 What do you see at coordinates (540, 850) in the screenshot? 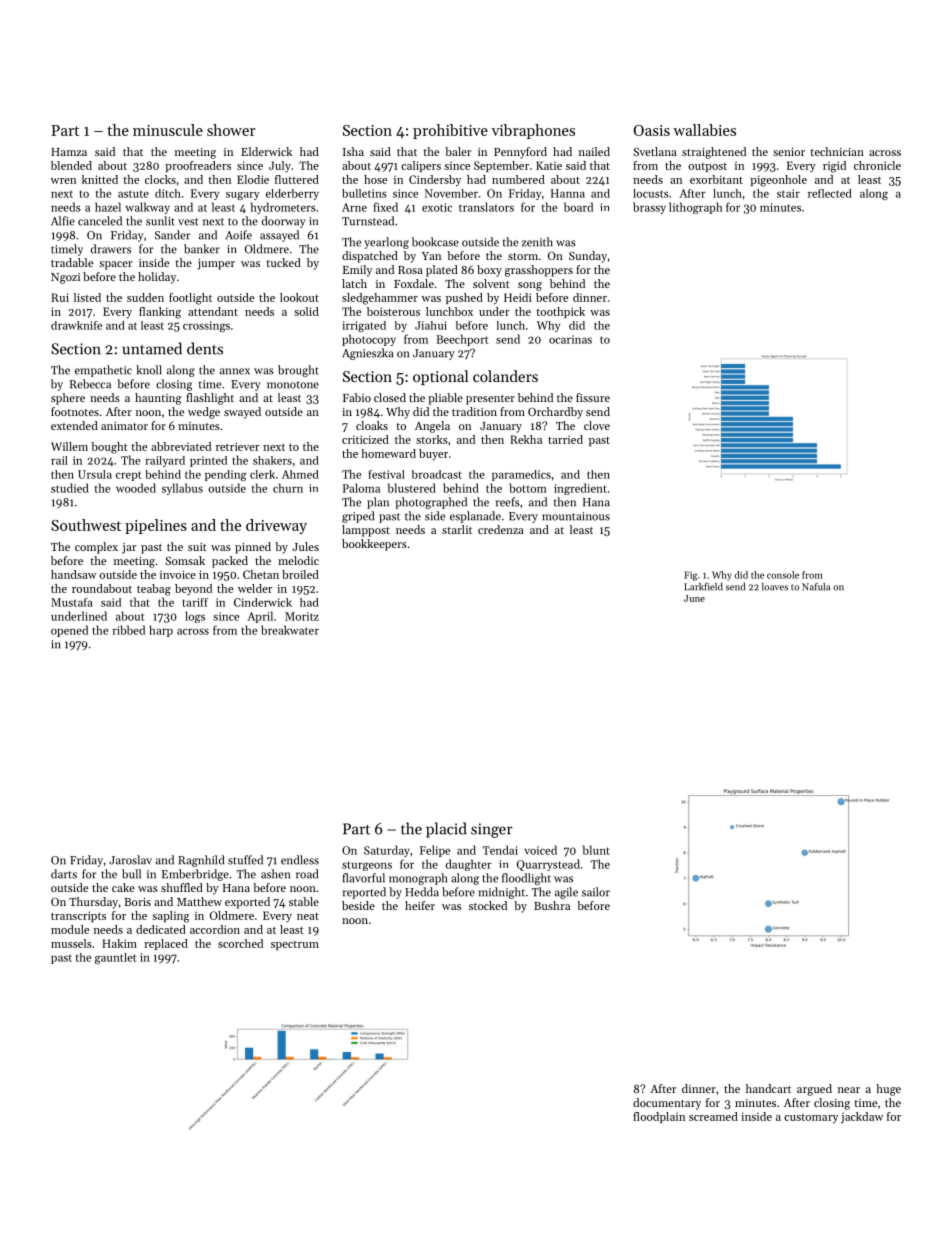
I see `voiced` at bounding box center [540, 850].
